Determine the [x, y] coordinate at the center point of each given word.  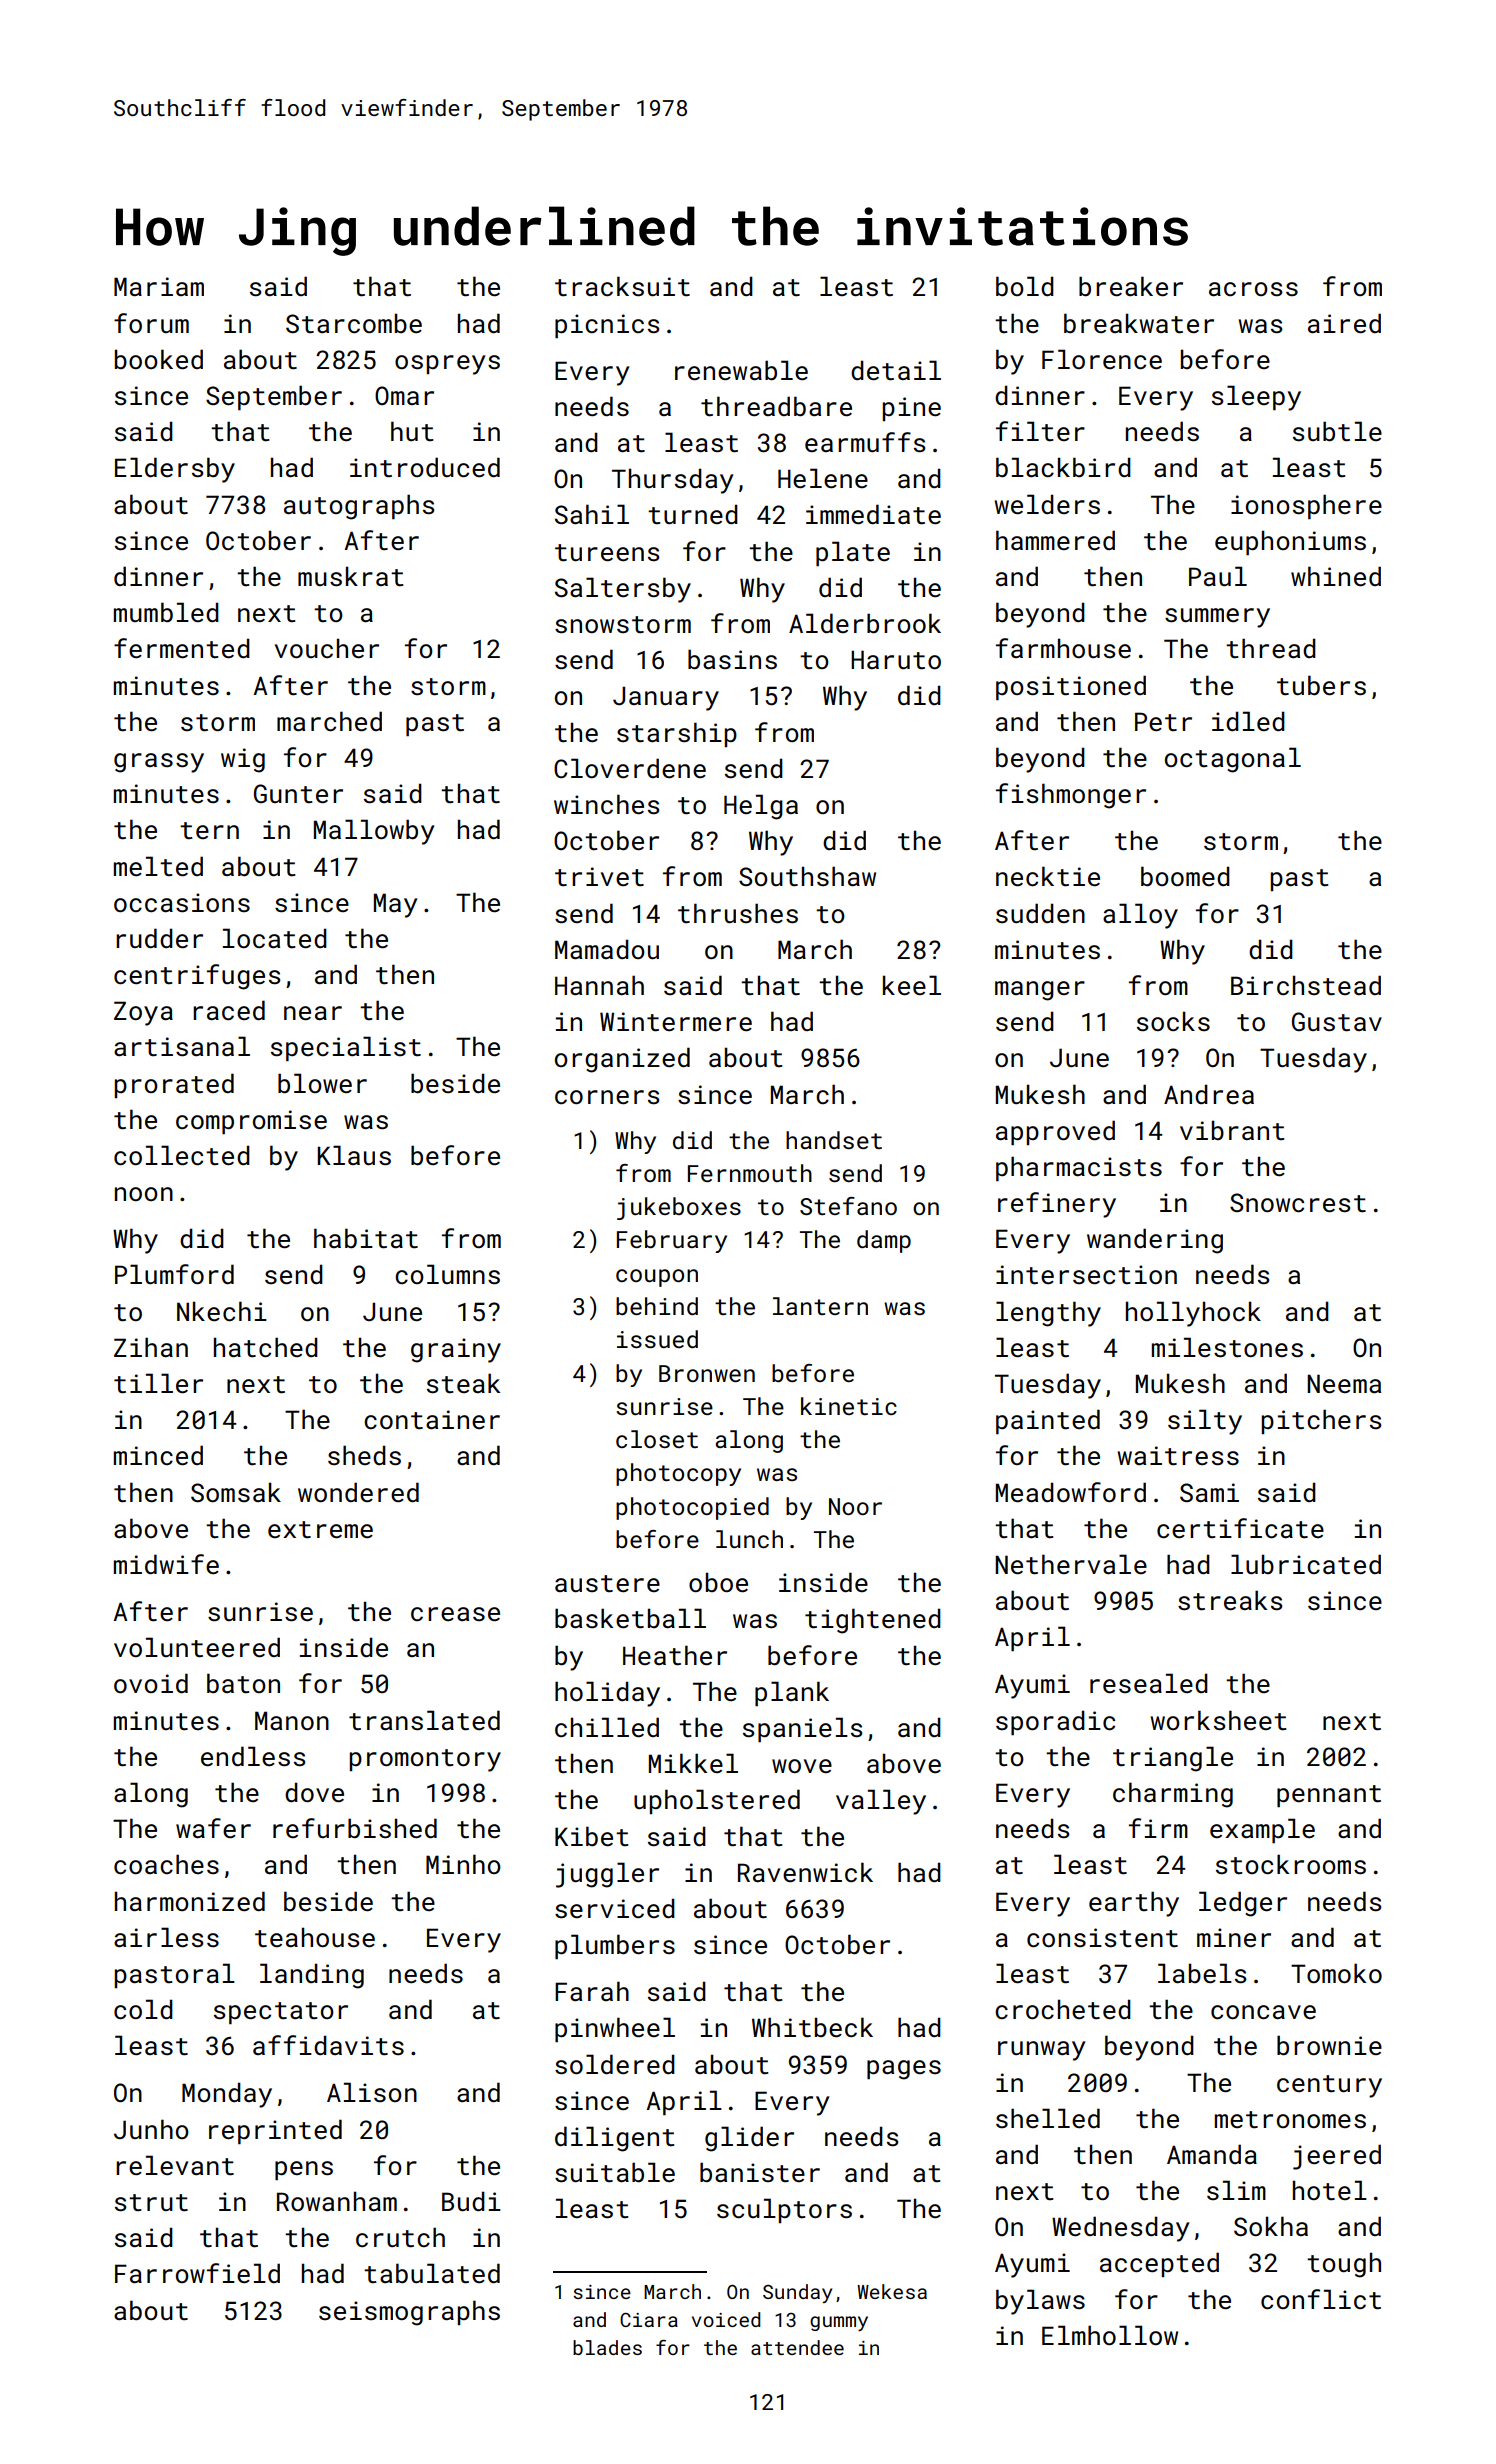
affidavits [328, 2045]
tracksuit [622, 286]
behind [657, 1306]
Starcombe [354, 323]
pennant [1329, 1796]
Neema [1344, 1384]
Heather [675, 1655]
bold [1025, 286]
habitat [366, 1238]
